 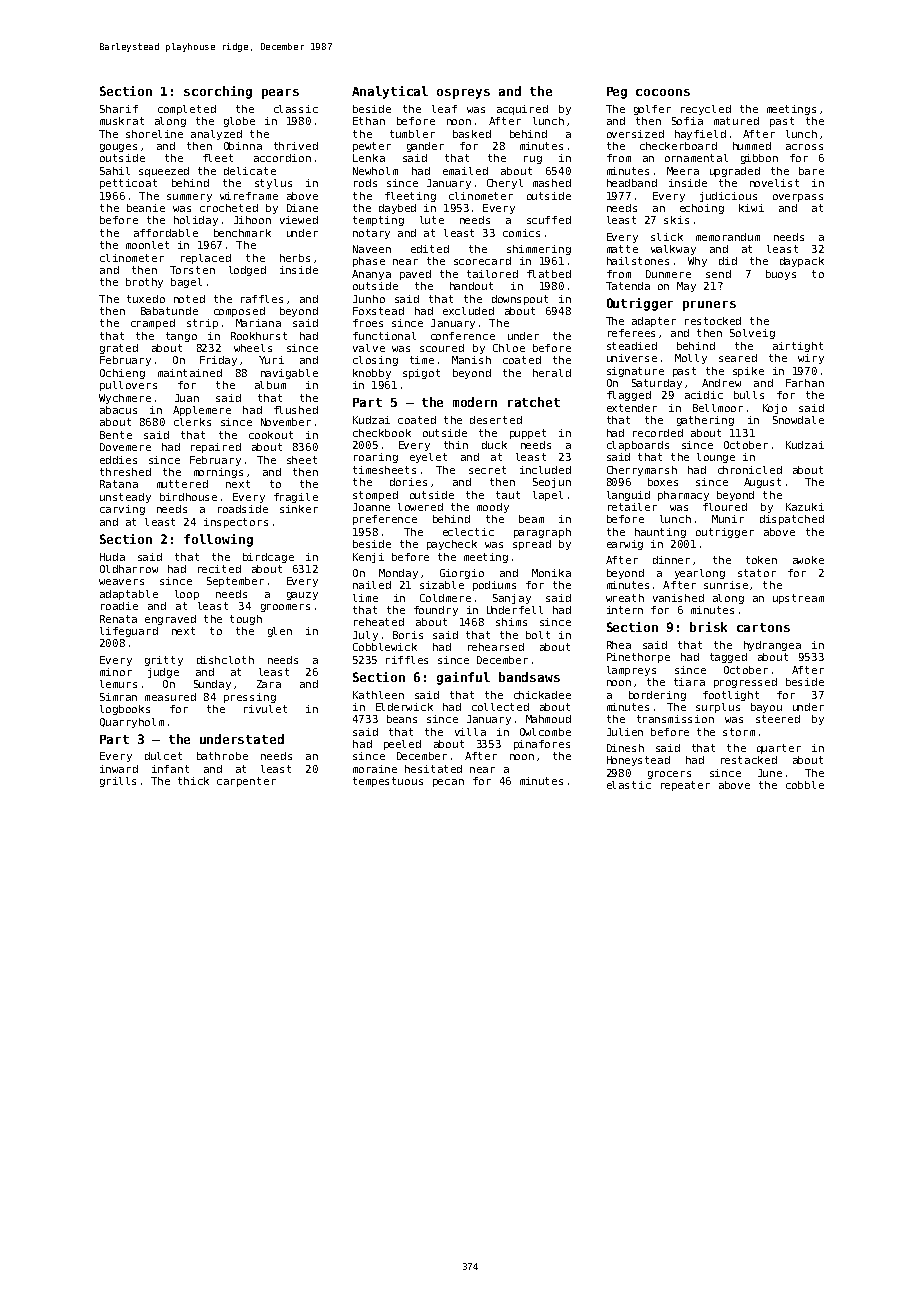 I want to click on Huda, so click(x=112, y=557).
